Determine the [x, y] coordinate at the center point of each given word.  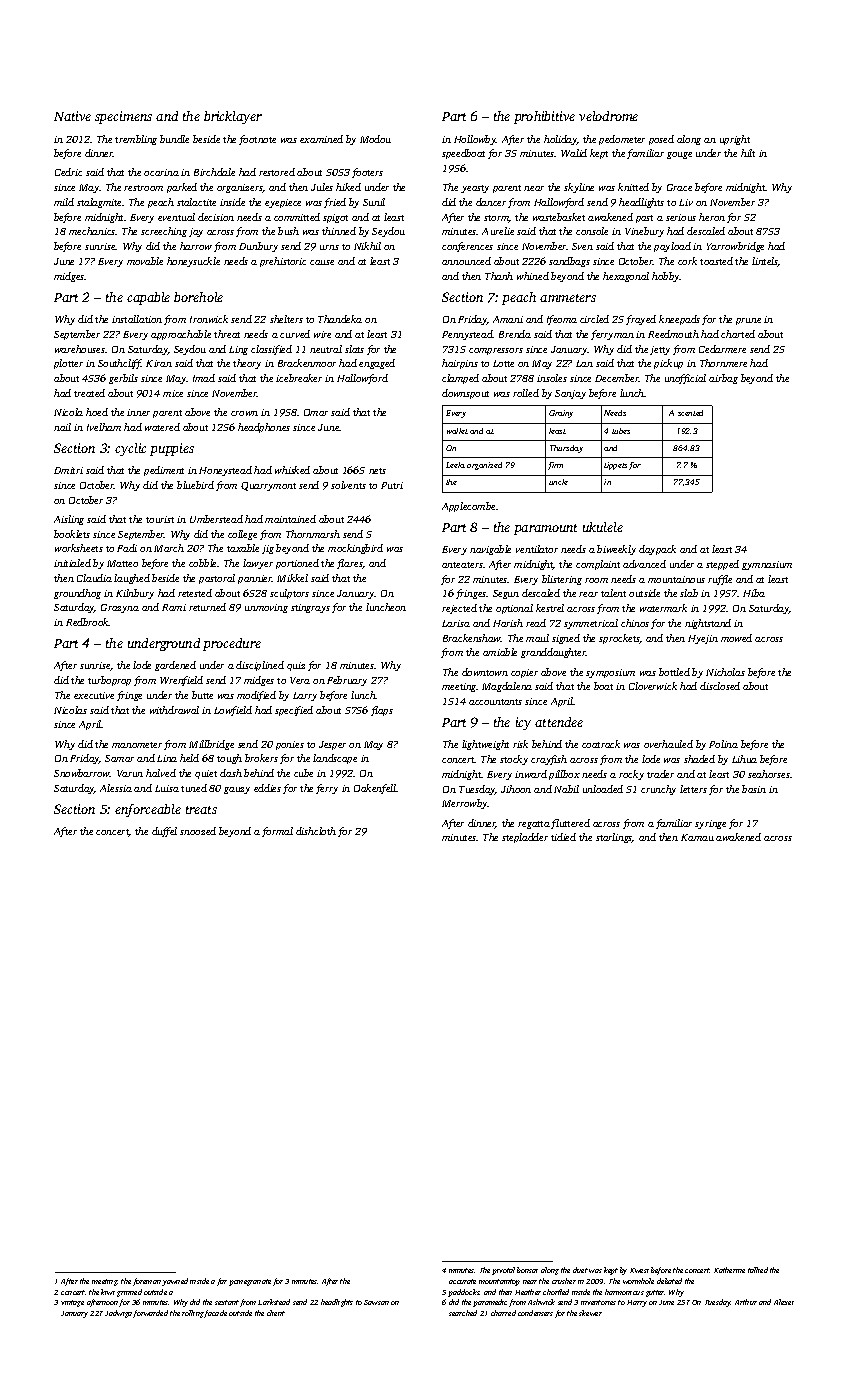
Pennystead [467, 335]
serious [681, 217]
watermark [663, 608]
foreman [147, 1282]
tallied [758, 1270]
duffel [164, 832]
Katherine [729, 1270]
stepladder [525, 838]
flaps [382, 711]
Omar [316, 412]
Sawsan [376, 1302]
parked [182, 188]
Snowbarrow [82, 773]
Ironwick [209, 319]
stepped [722, 565]
